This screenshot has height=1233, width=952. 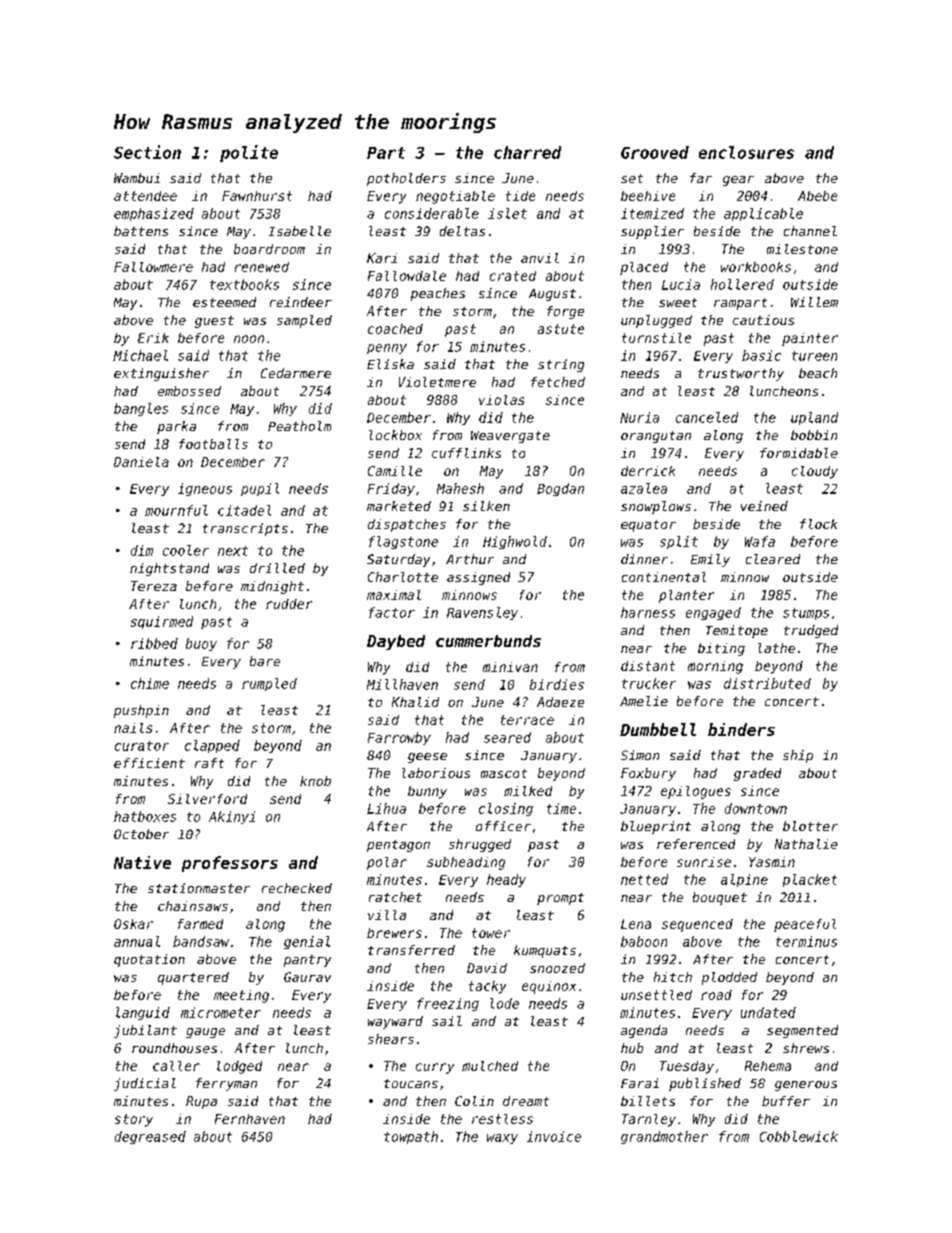 I want to click on degreased, so click(x=150, y=1137).
